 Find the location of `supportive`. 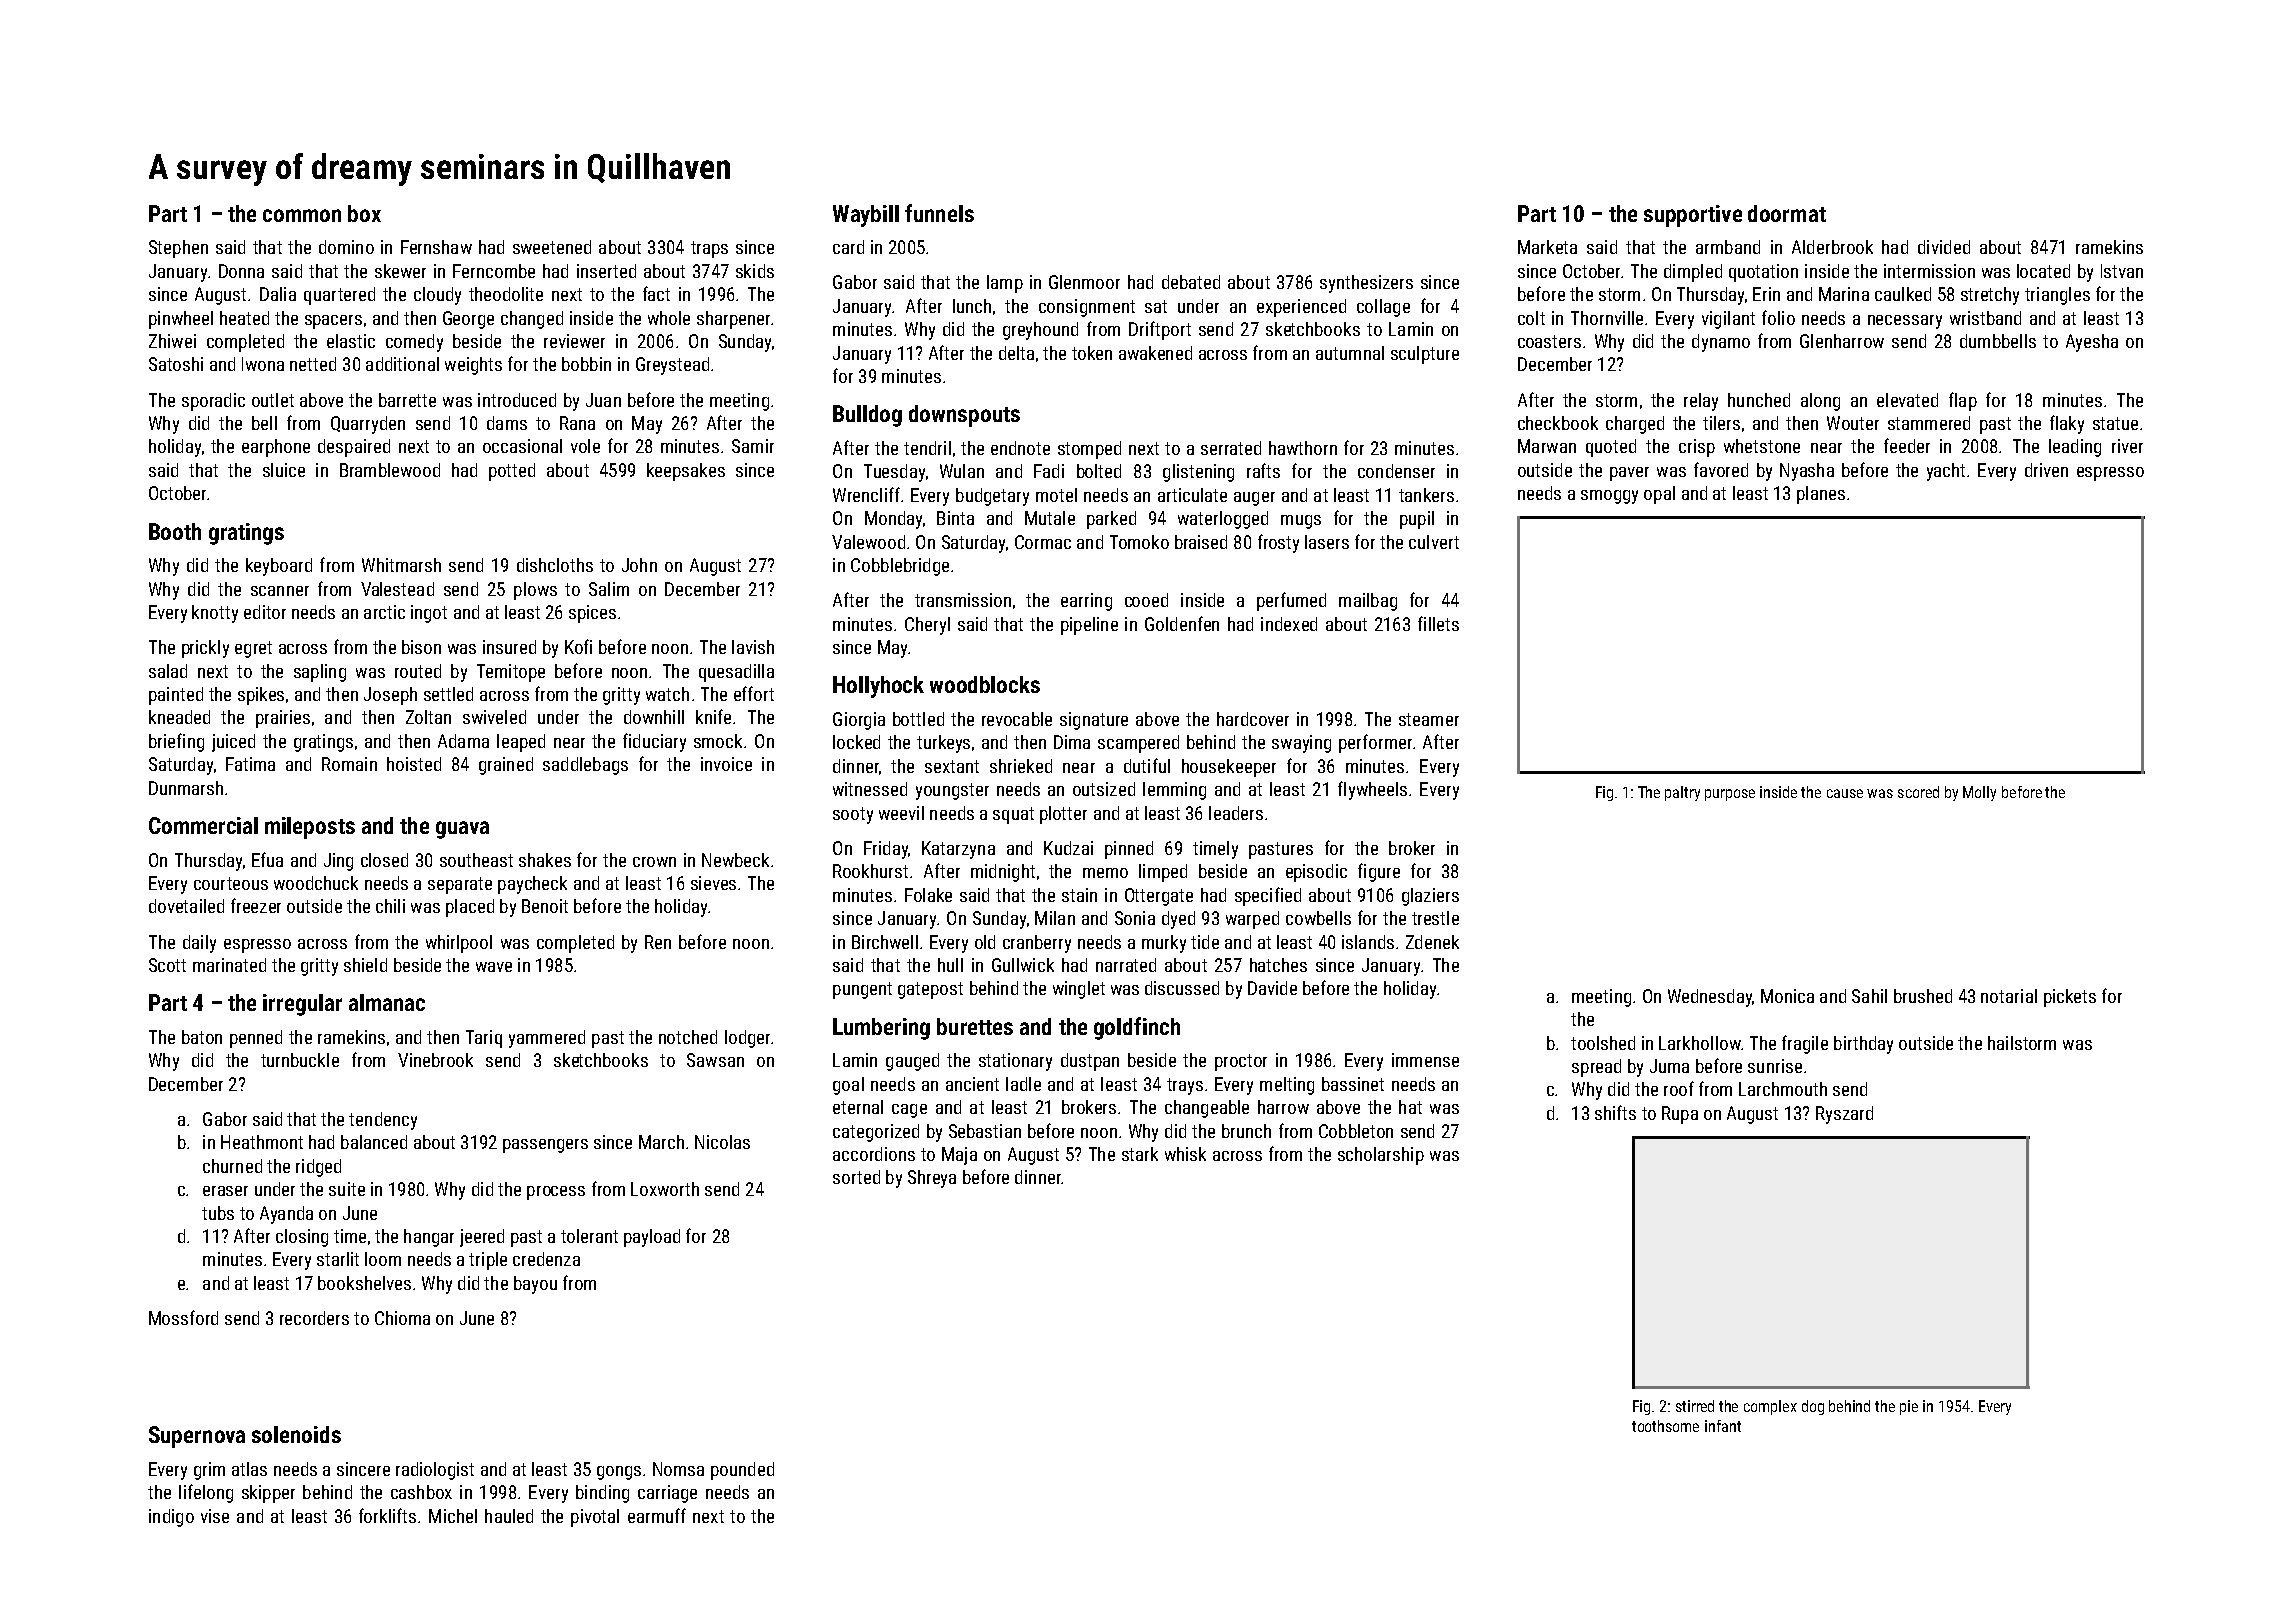

supportive is located at coordinates (1693, 216).
